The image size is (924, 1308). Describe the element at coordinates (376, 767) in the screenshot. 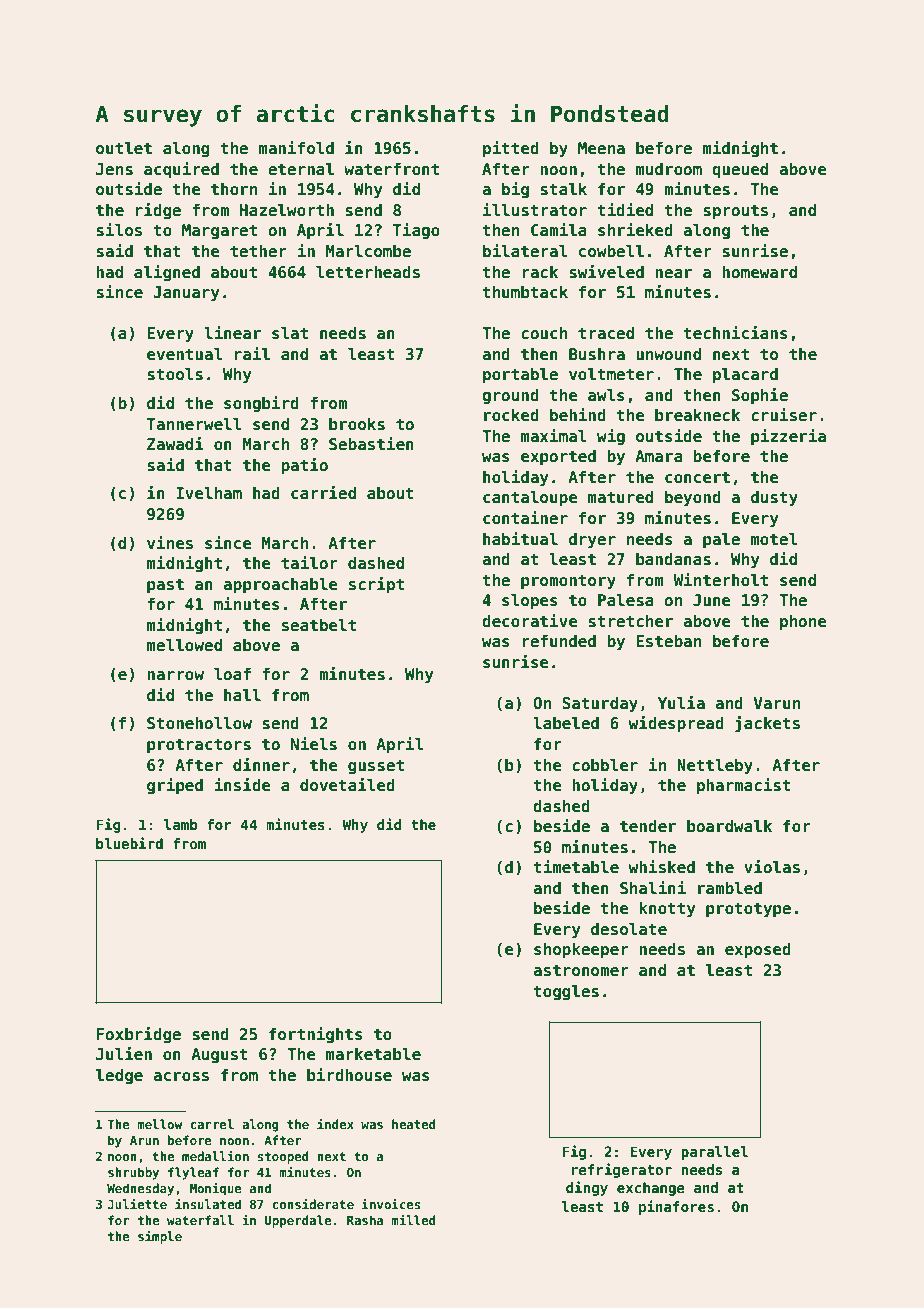

I see `gusset` at that location.
